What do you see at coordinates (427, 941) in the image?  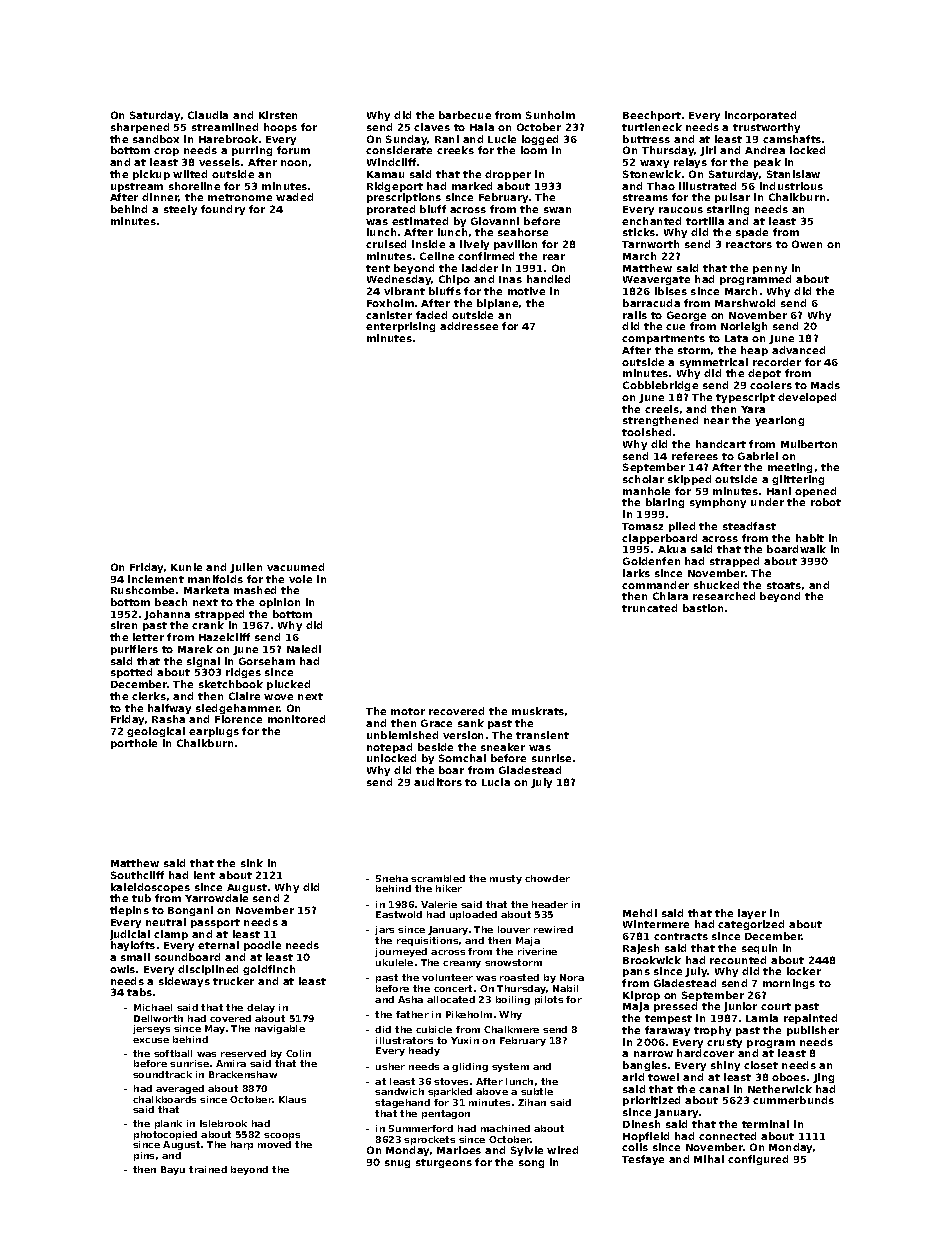 I see `requisitions` at bounding box center [427, 941].
